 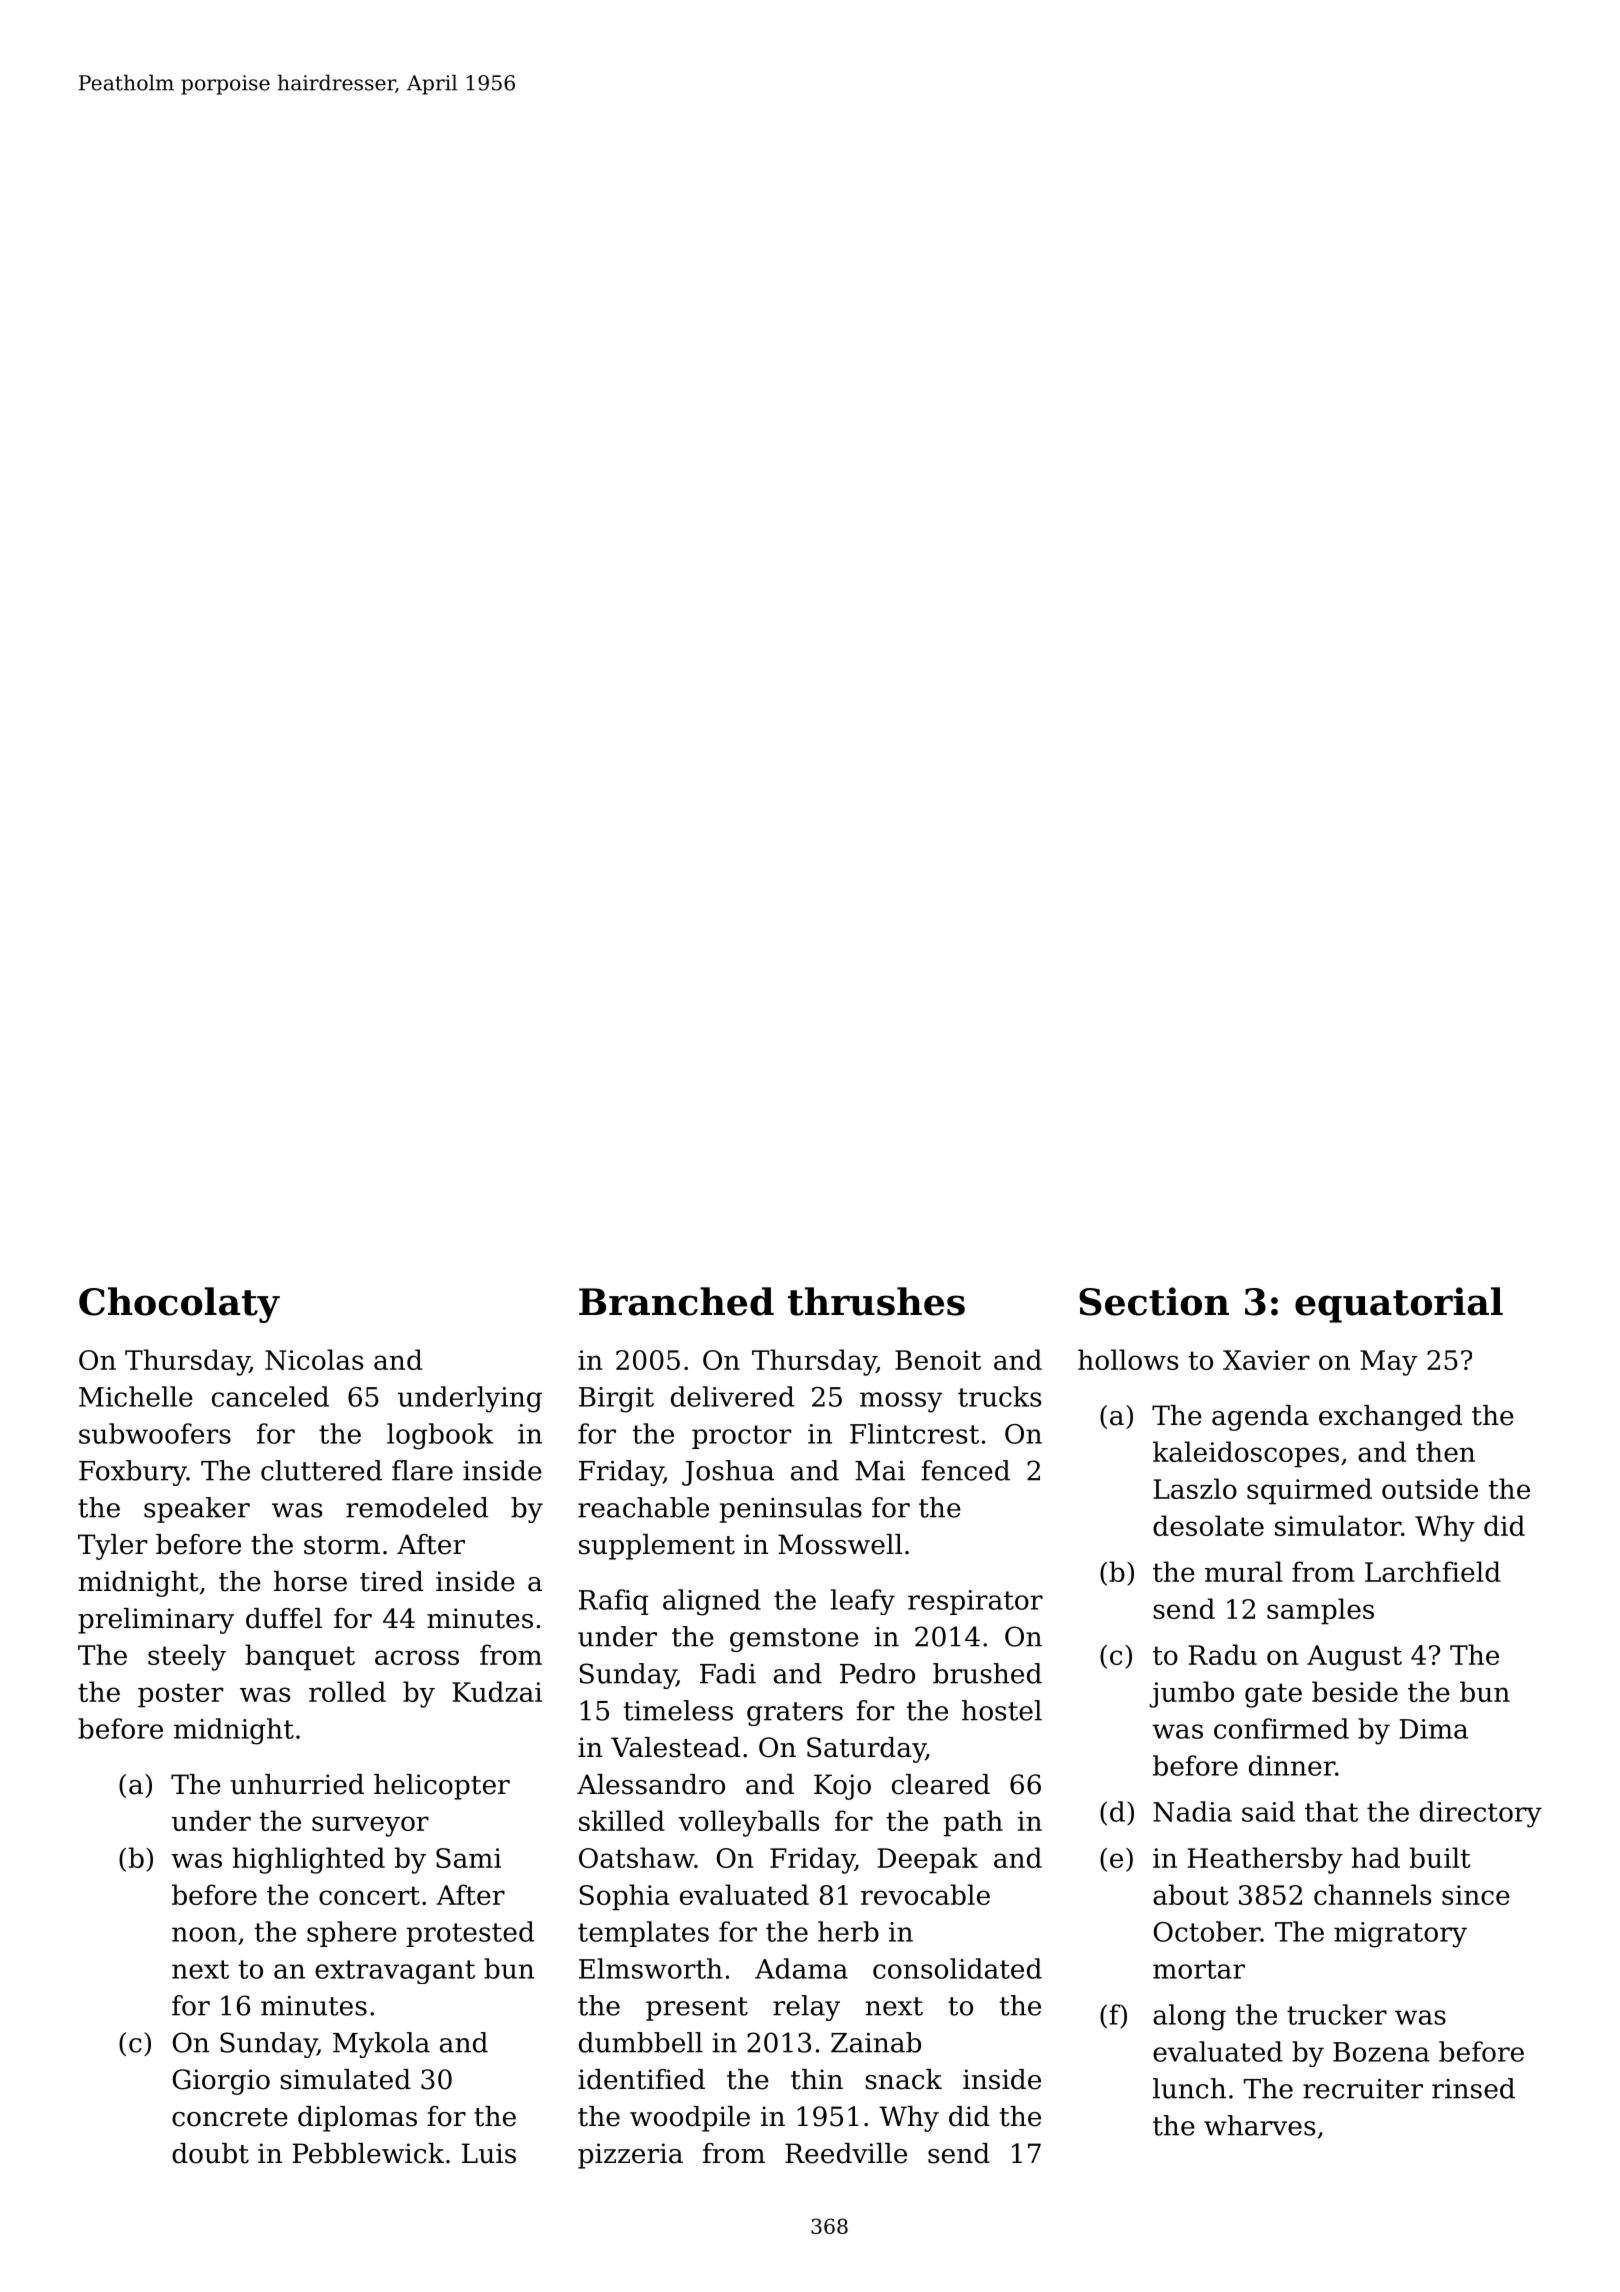 I want to click on sphere, so click(x=352, y=1934).
